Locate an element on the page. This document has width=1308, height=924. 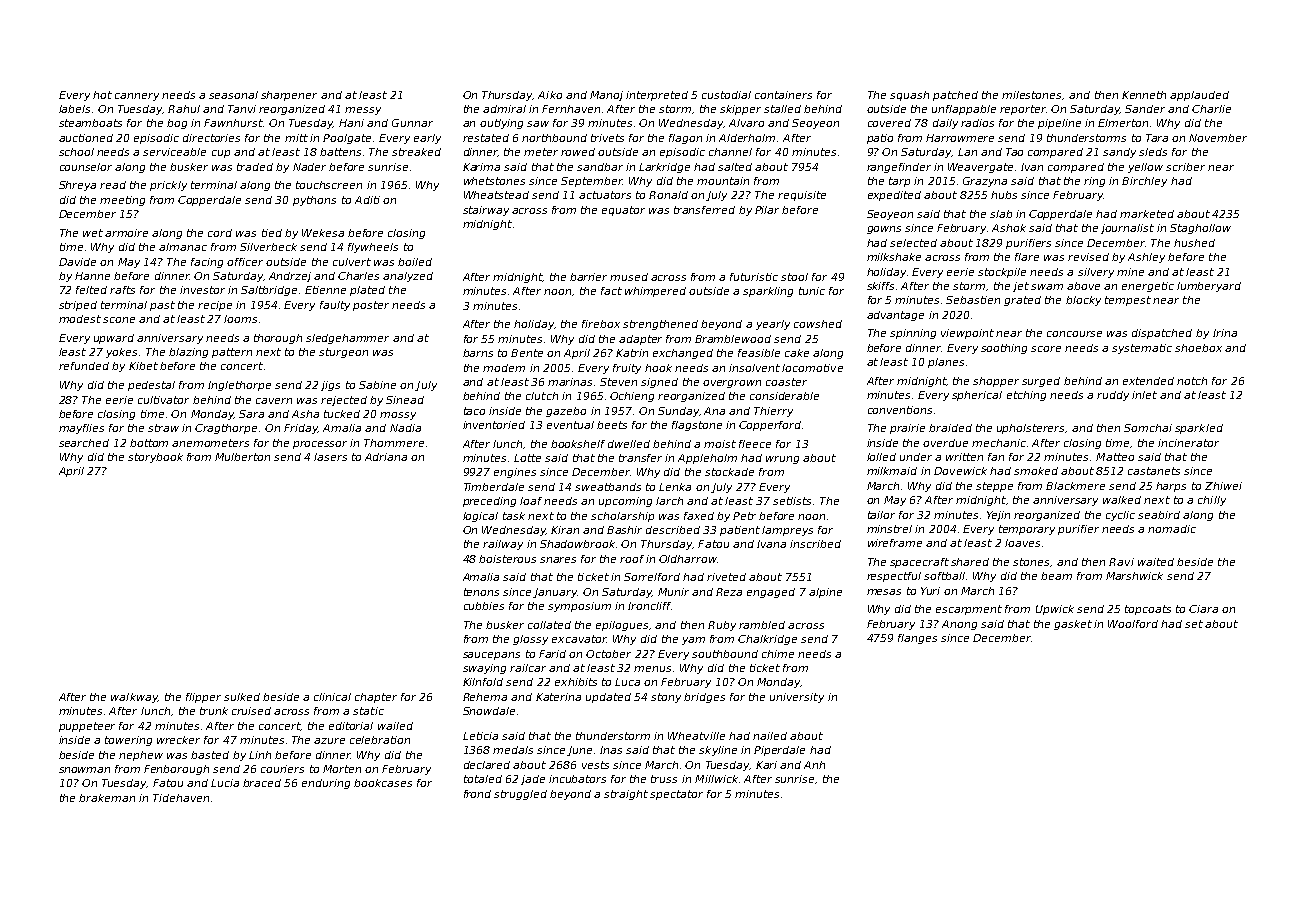
totaled is located at coordinates (483, 779).
